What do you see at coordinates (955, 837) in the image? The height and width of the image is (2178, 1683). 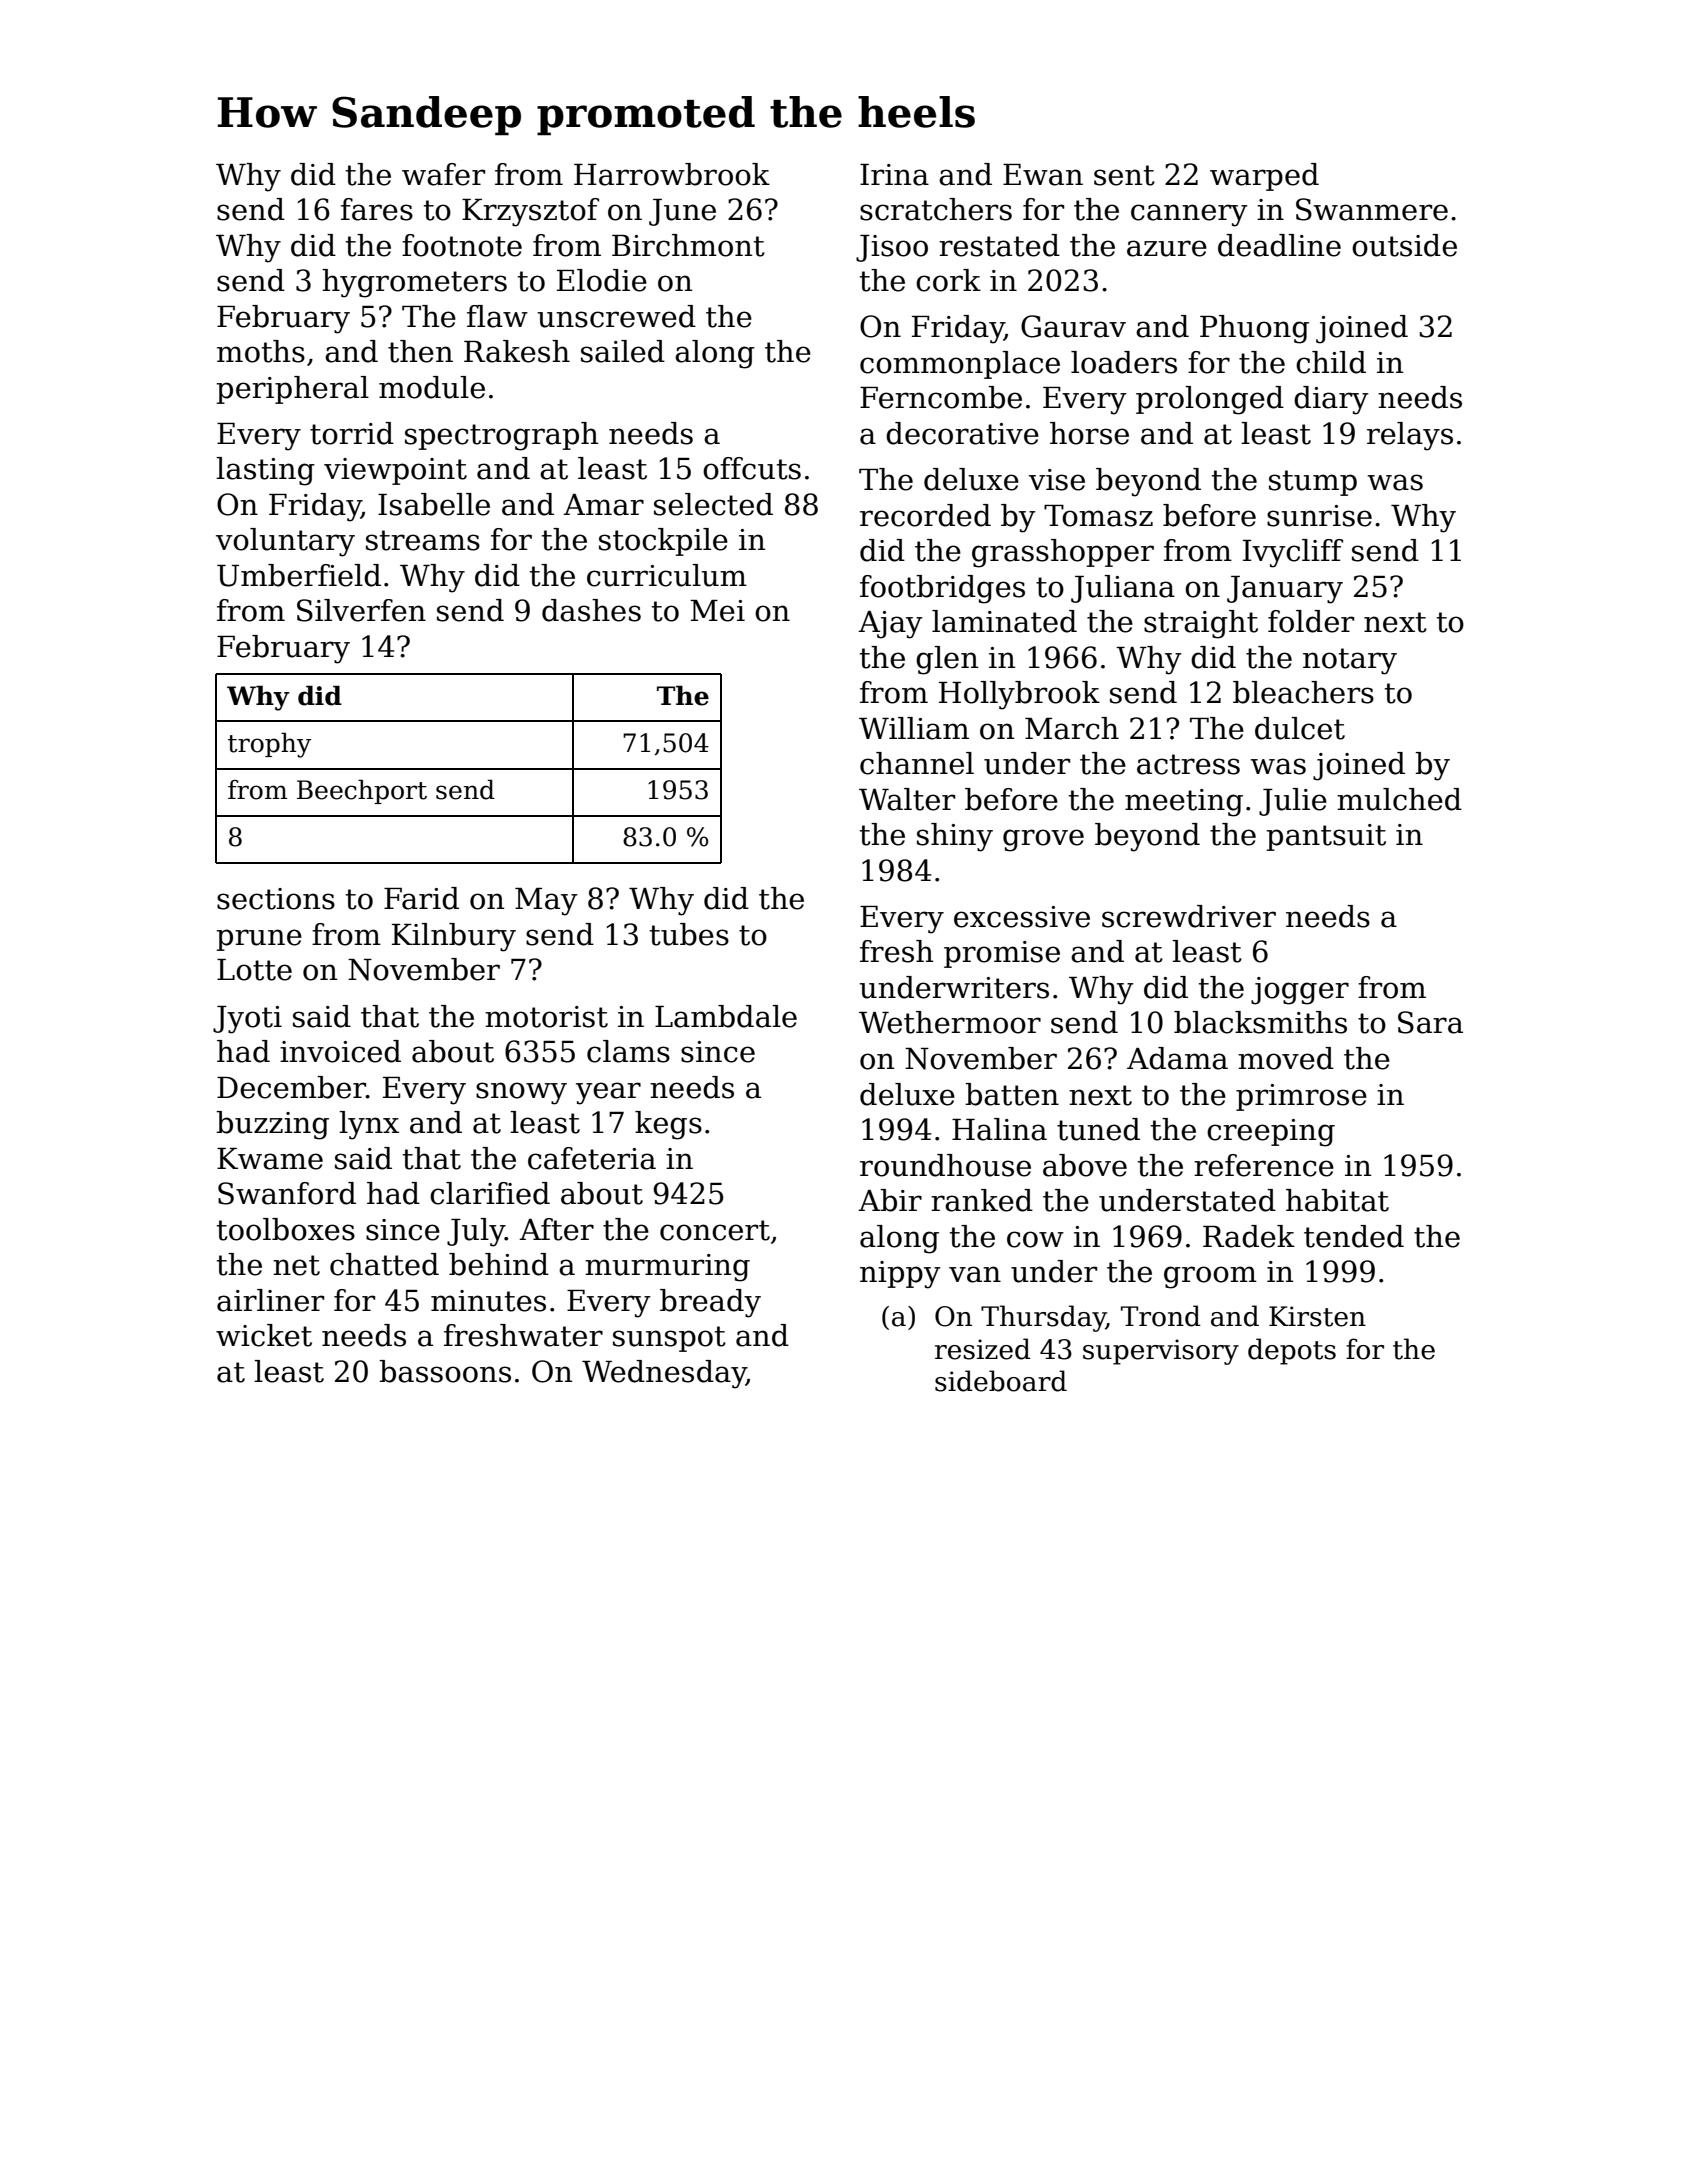 I see `shiny` at bounding box center [955, 837].
